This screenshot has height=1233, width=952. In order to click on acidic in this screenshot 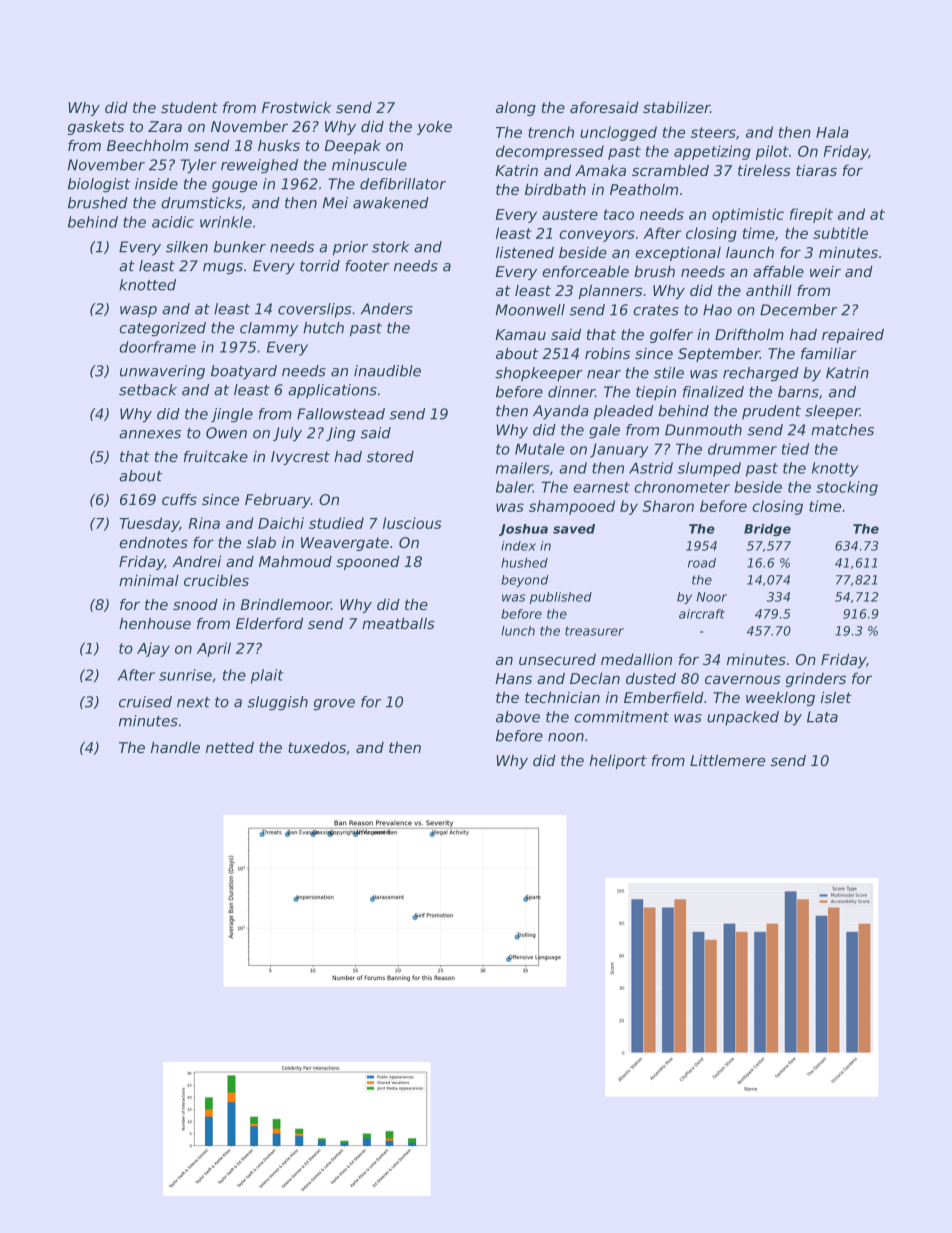, I will do `click(173, 222)`.
